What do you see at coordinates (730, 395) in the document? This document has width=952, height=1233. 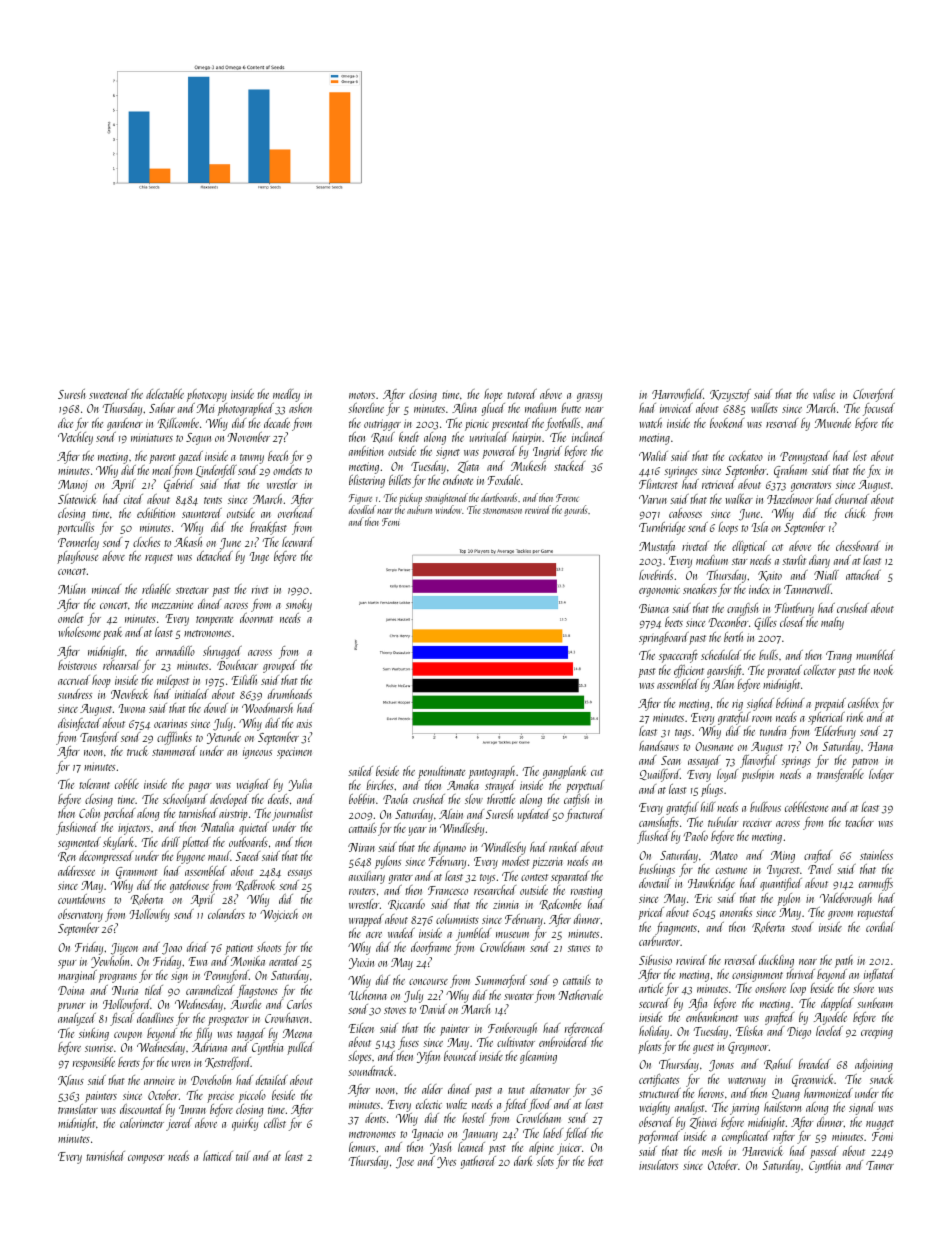 I see `Krzysztof` at bounding box center [730, 395].
